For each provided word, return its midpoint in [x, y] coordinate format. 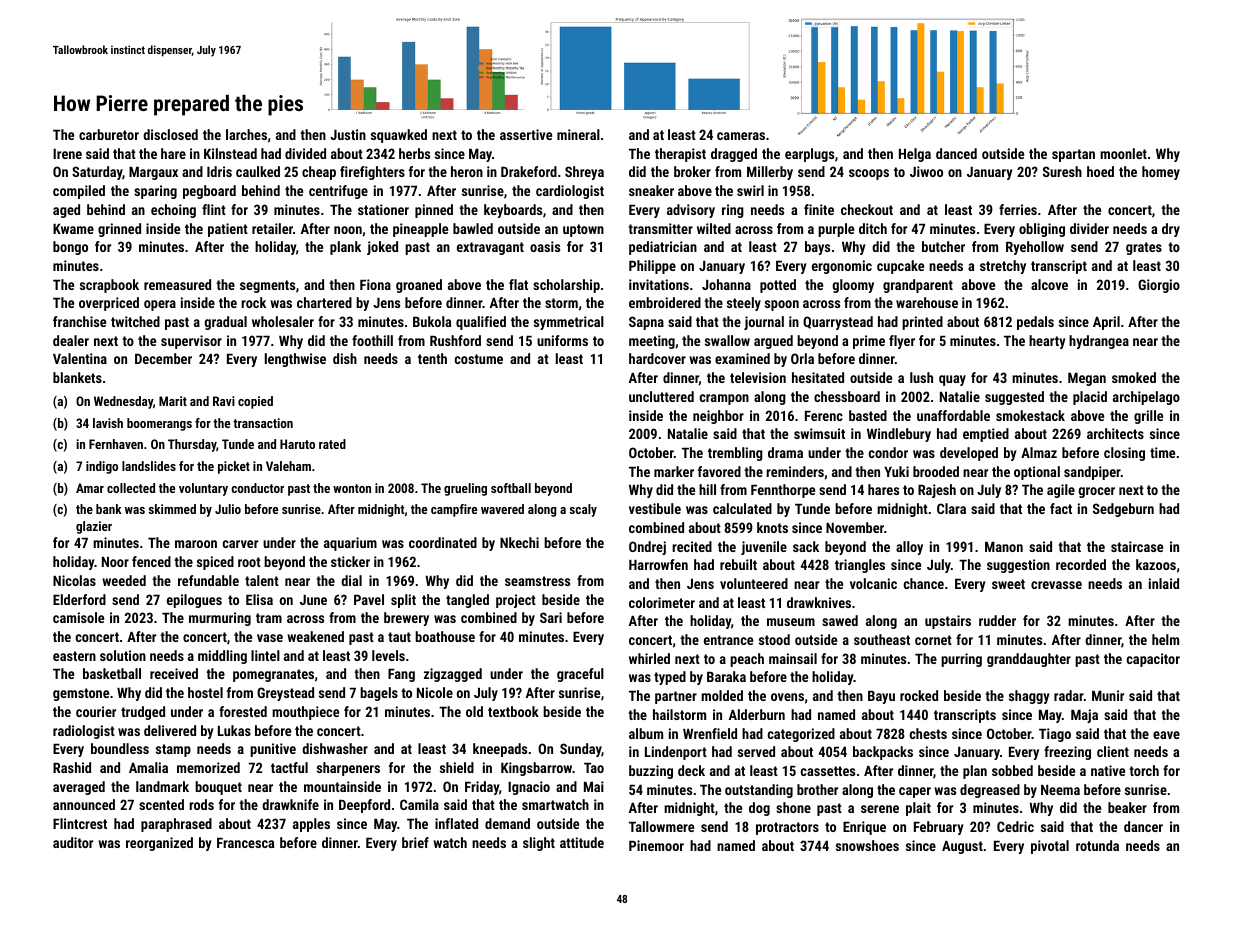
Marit [173, 401]
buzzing [651, 772]
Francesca [245, 843]
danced [956, 153]
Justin [348, 134]
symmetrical [569, 323]
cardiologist [570, 192]
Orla [802, 358]
